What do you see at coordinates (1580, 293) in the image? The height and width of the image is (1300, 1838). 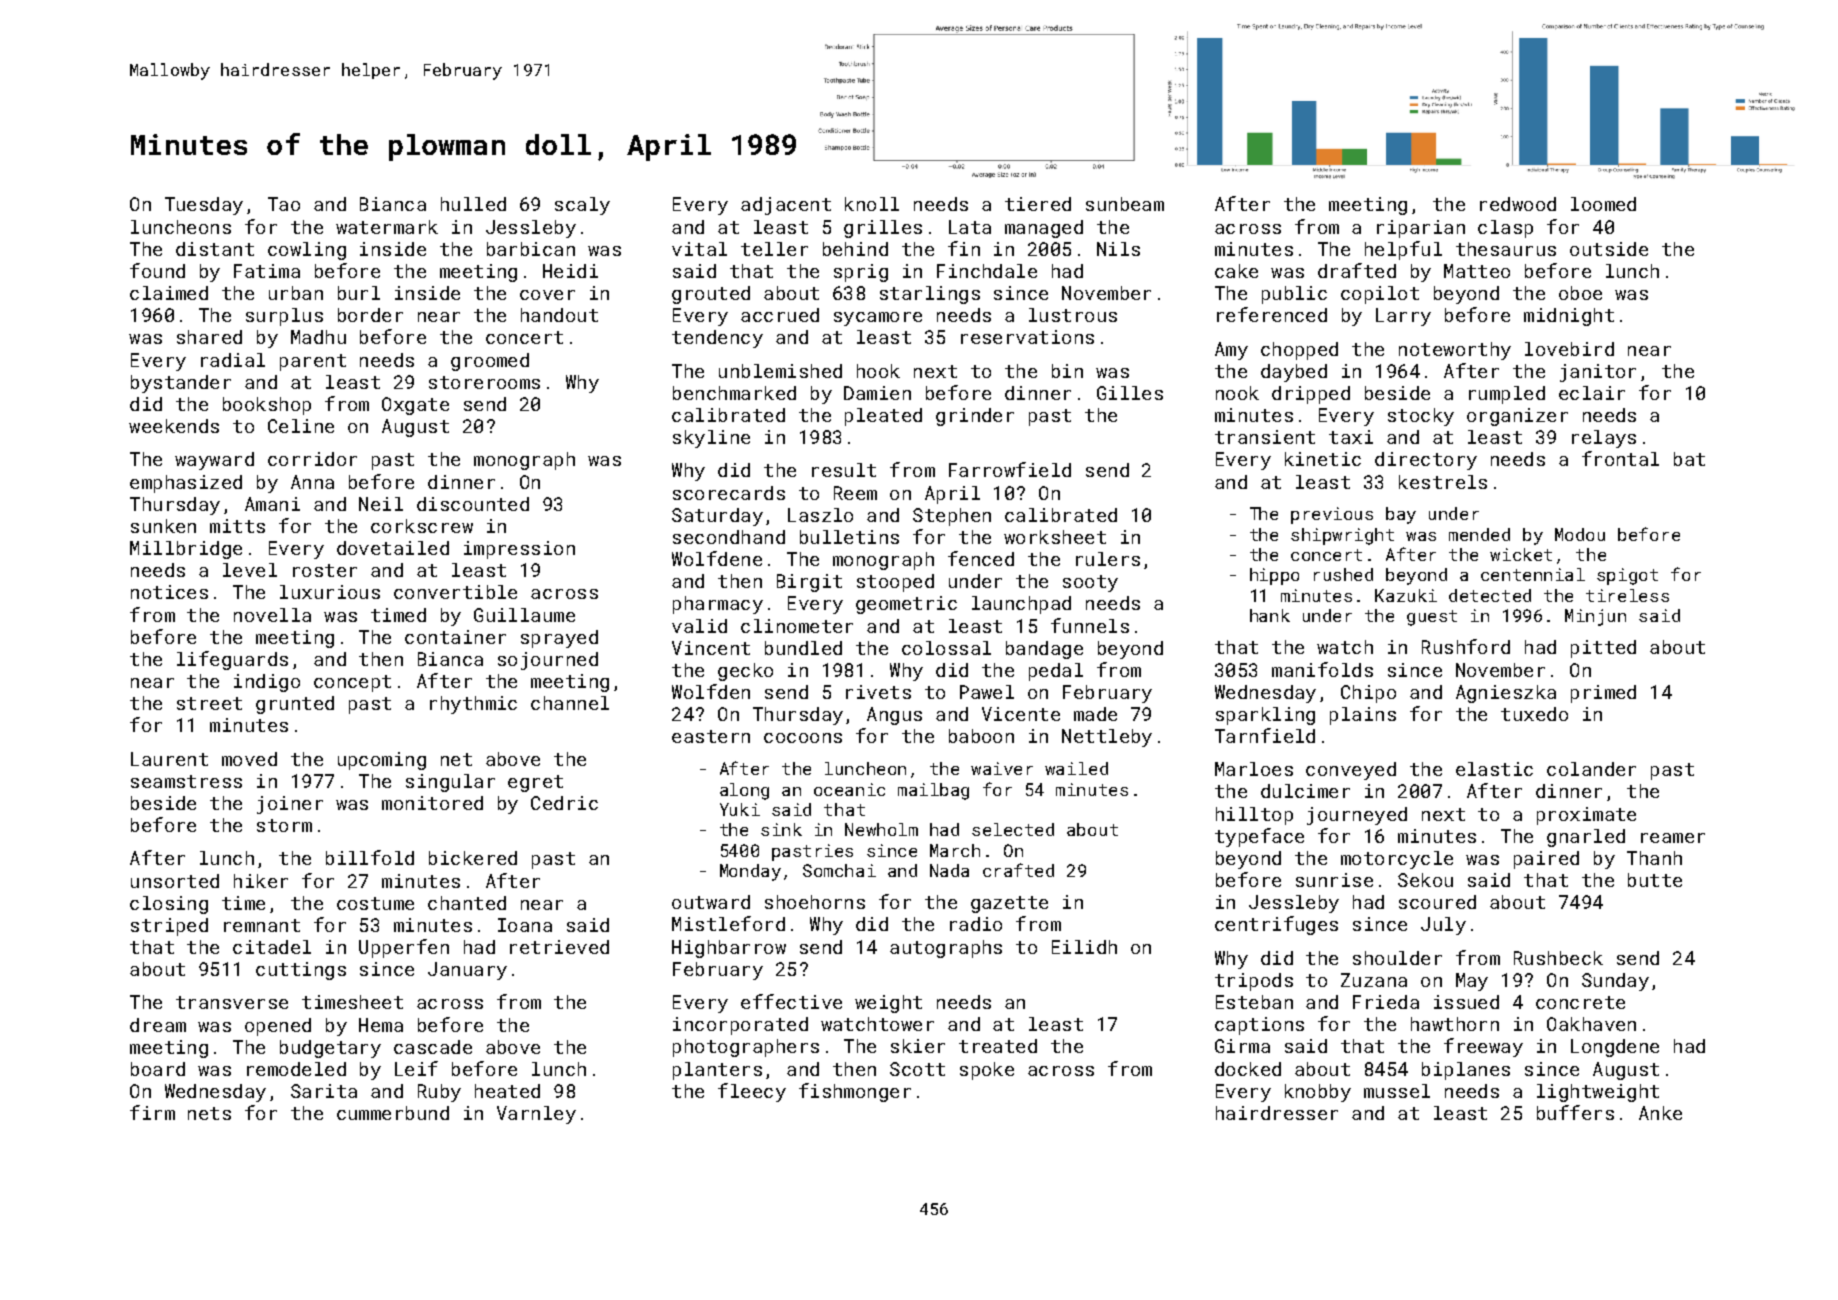 I see `oboe` at bounding box center [1580, 293].
